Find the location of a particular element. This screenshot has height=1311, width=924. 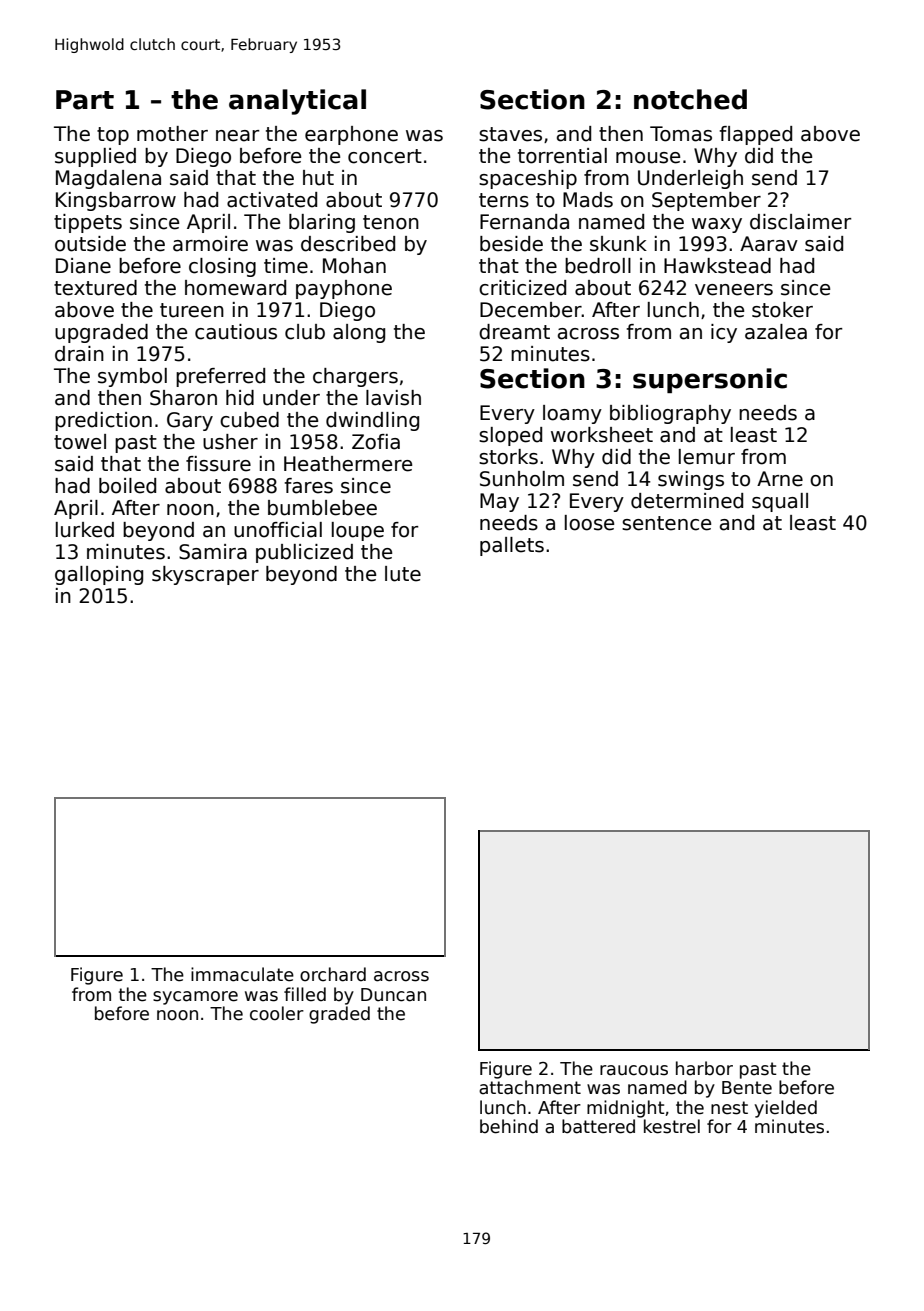

pallets is located at coordinates (512, 546).
